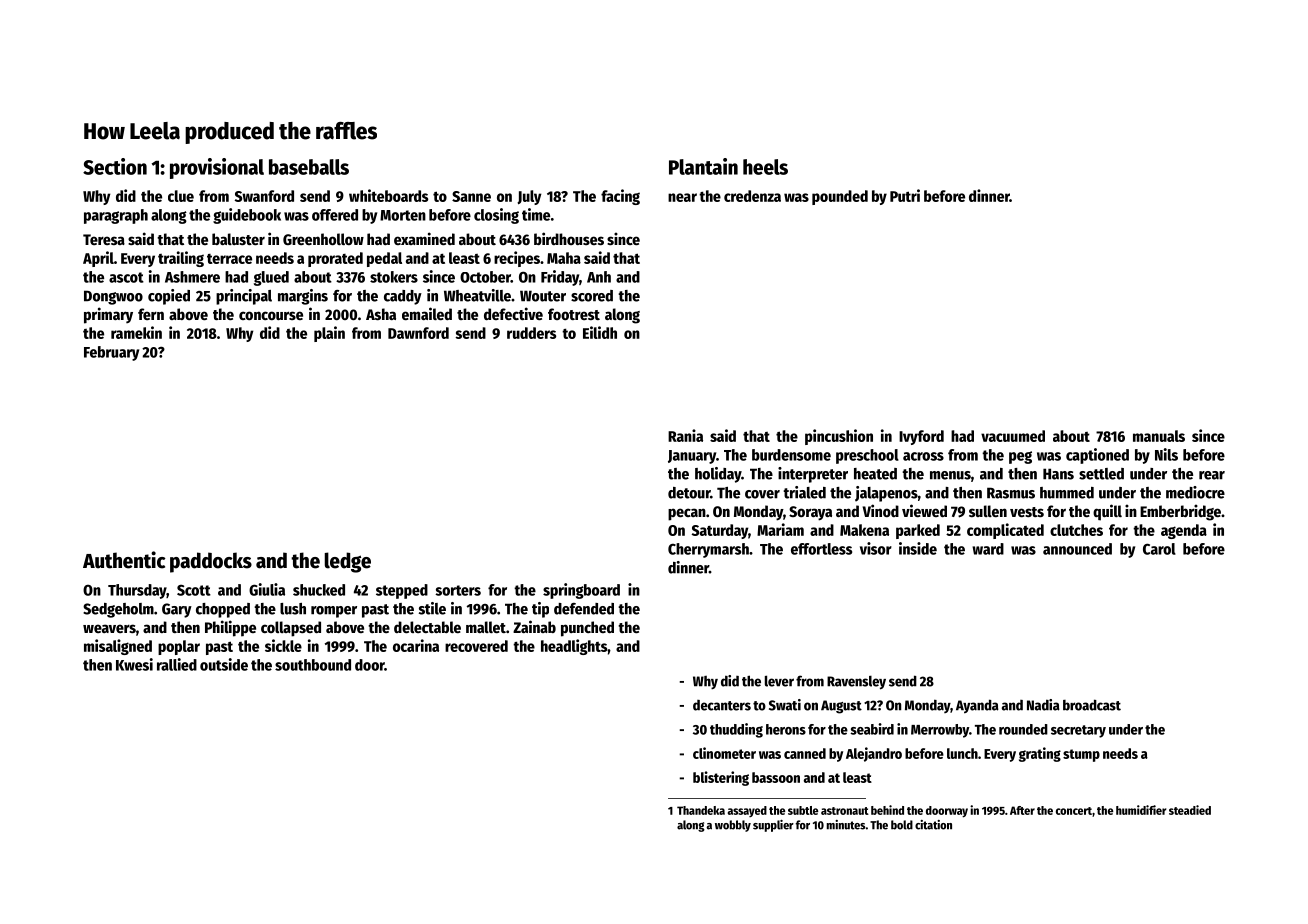  I want to click on concert, so click(1074, 811).
